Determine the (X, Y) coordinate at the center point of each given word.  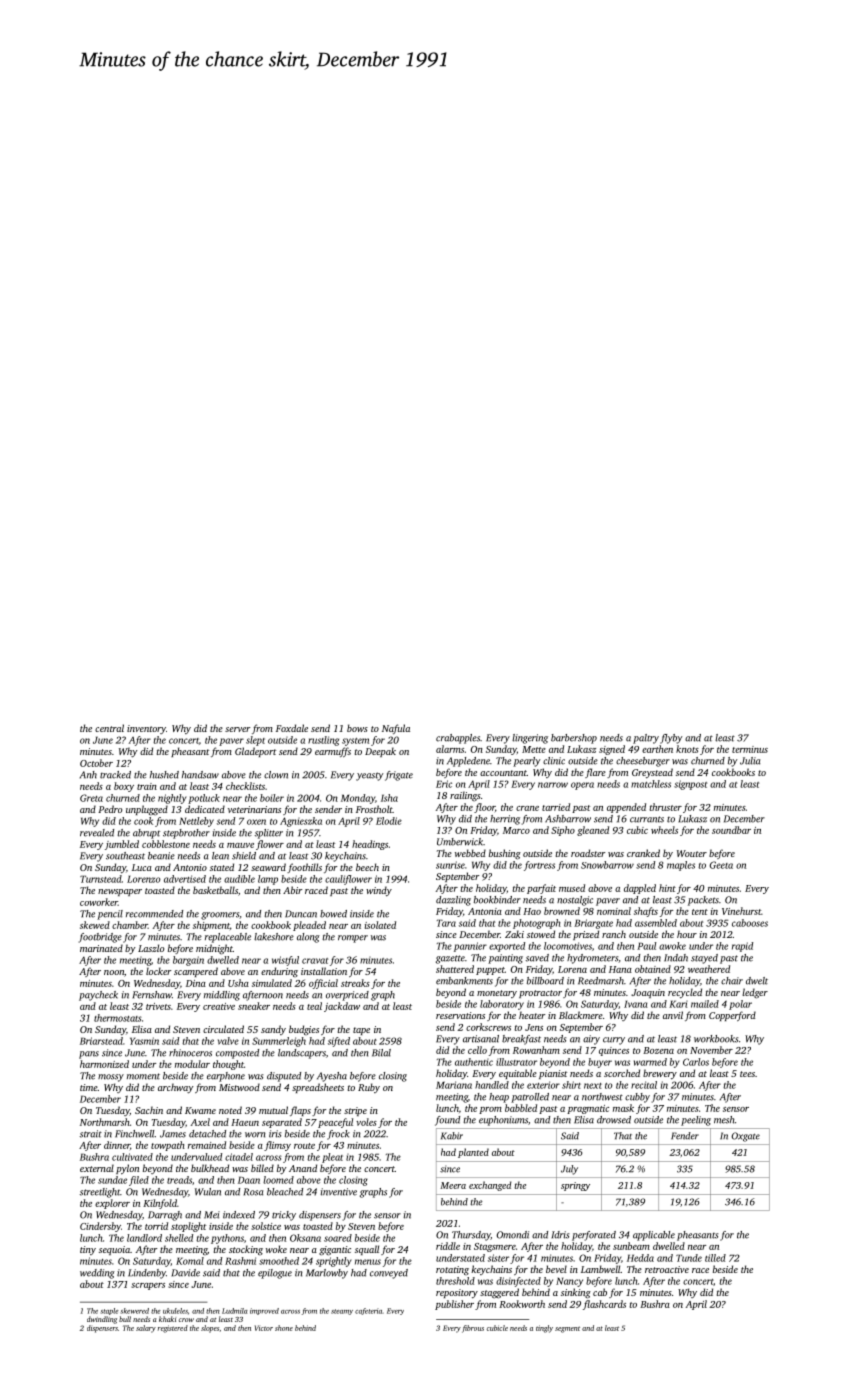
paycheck (98, 996)
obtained (653, 969)
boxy (124, 787)
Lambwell (601, 1269)
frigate (399, 776)
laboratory (502, 1005)
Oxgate (745, 1137)
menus (368, 1262)
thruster (666, 807)
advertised (185, 879)
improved (264, 1311)
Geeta (721, 865)
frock (338, 1135)
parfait (541, 889)
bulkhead (210, 1168)
